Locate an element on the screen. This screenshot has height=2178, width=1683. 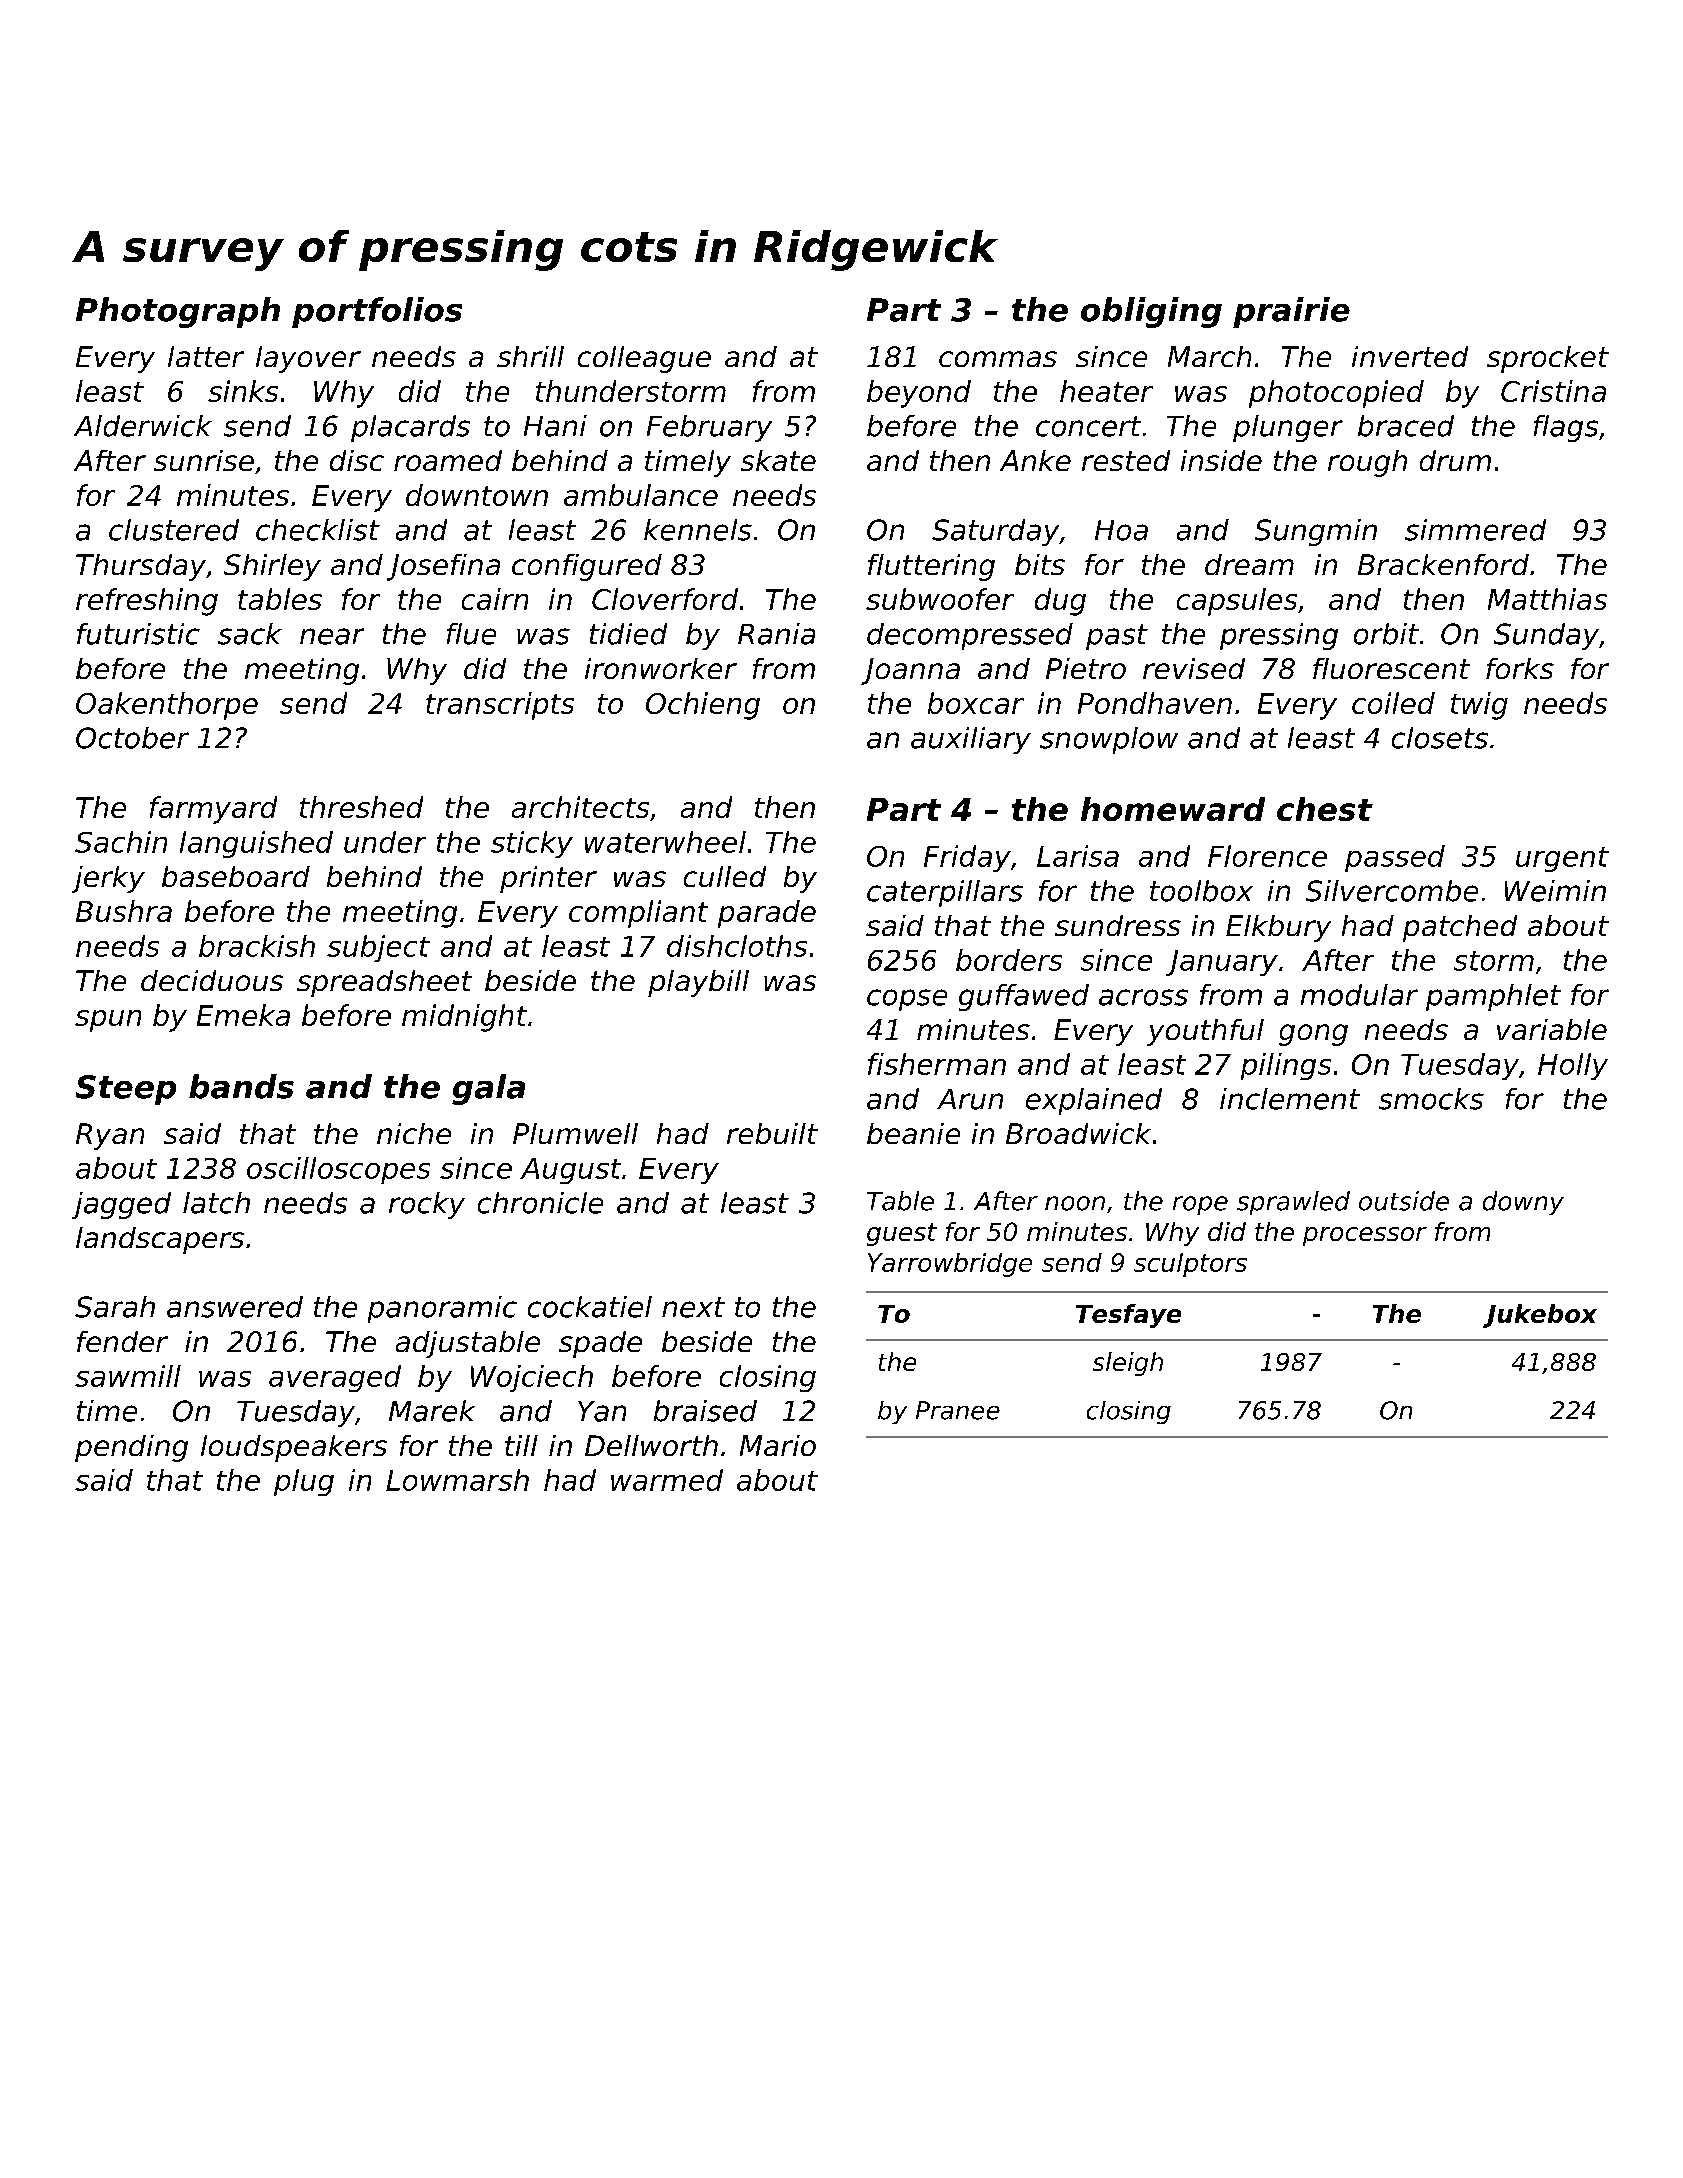
Anke is located at coordinates (1035, 460).
